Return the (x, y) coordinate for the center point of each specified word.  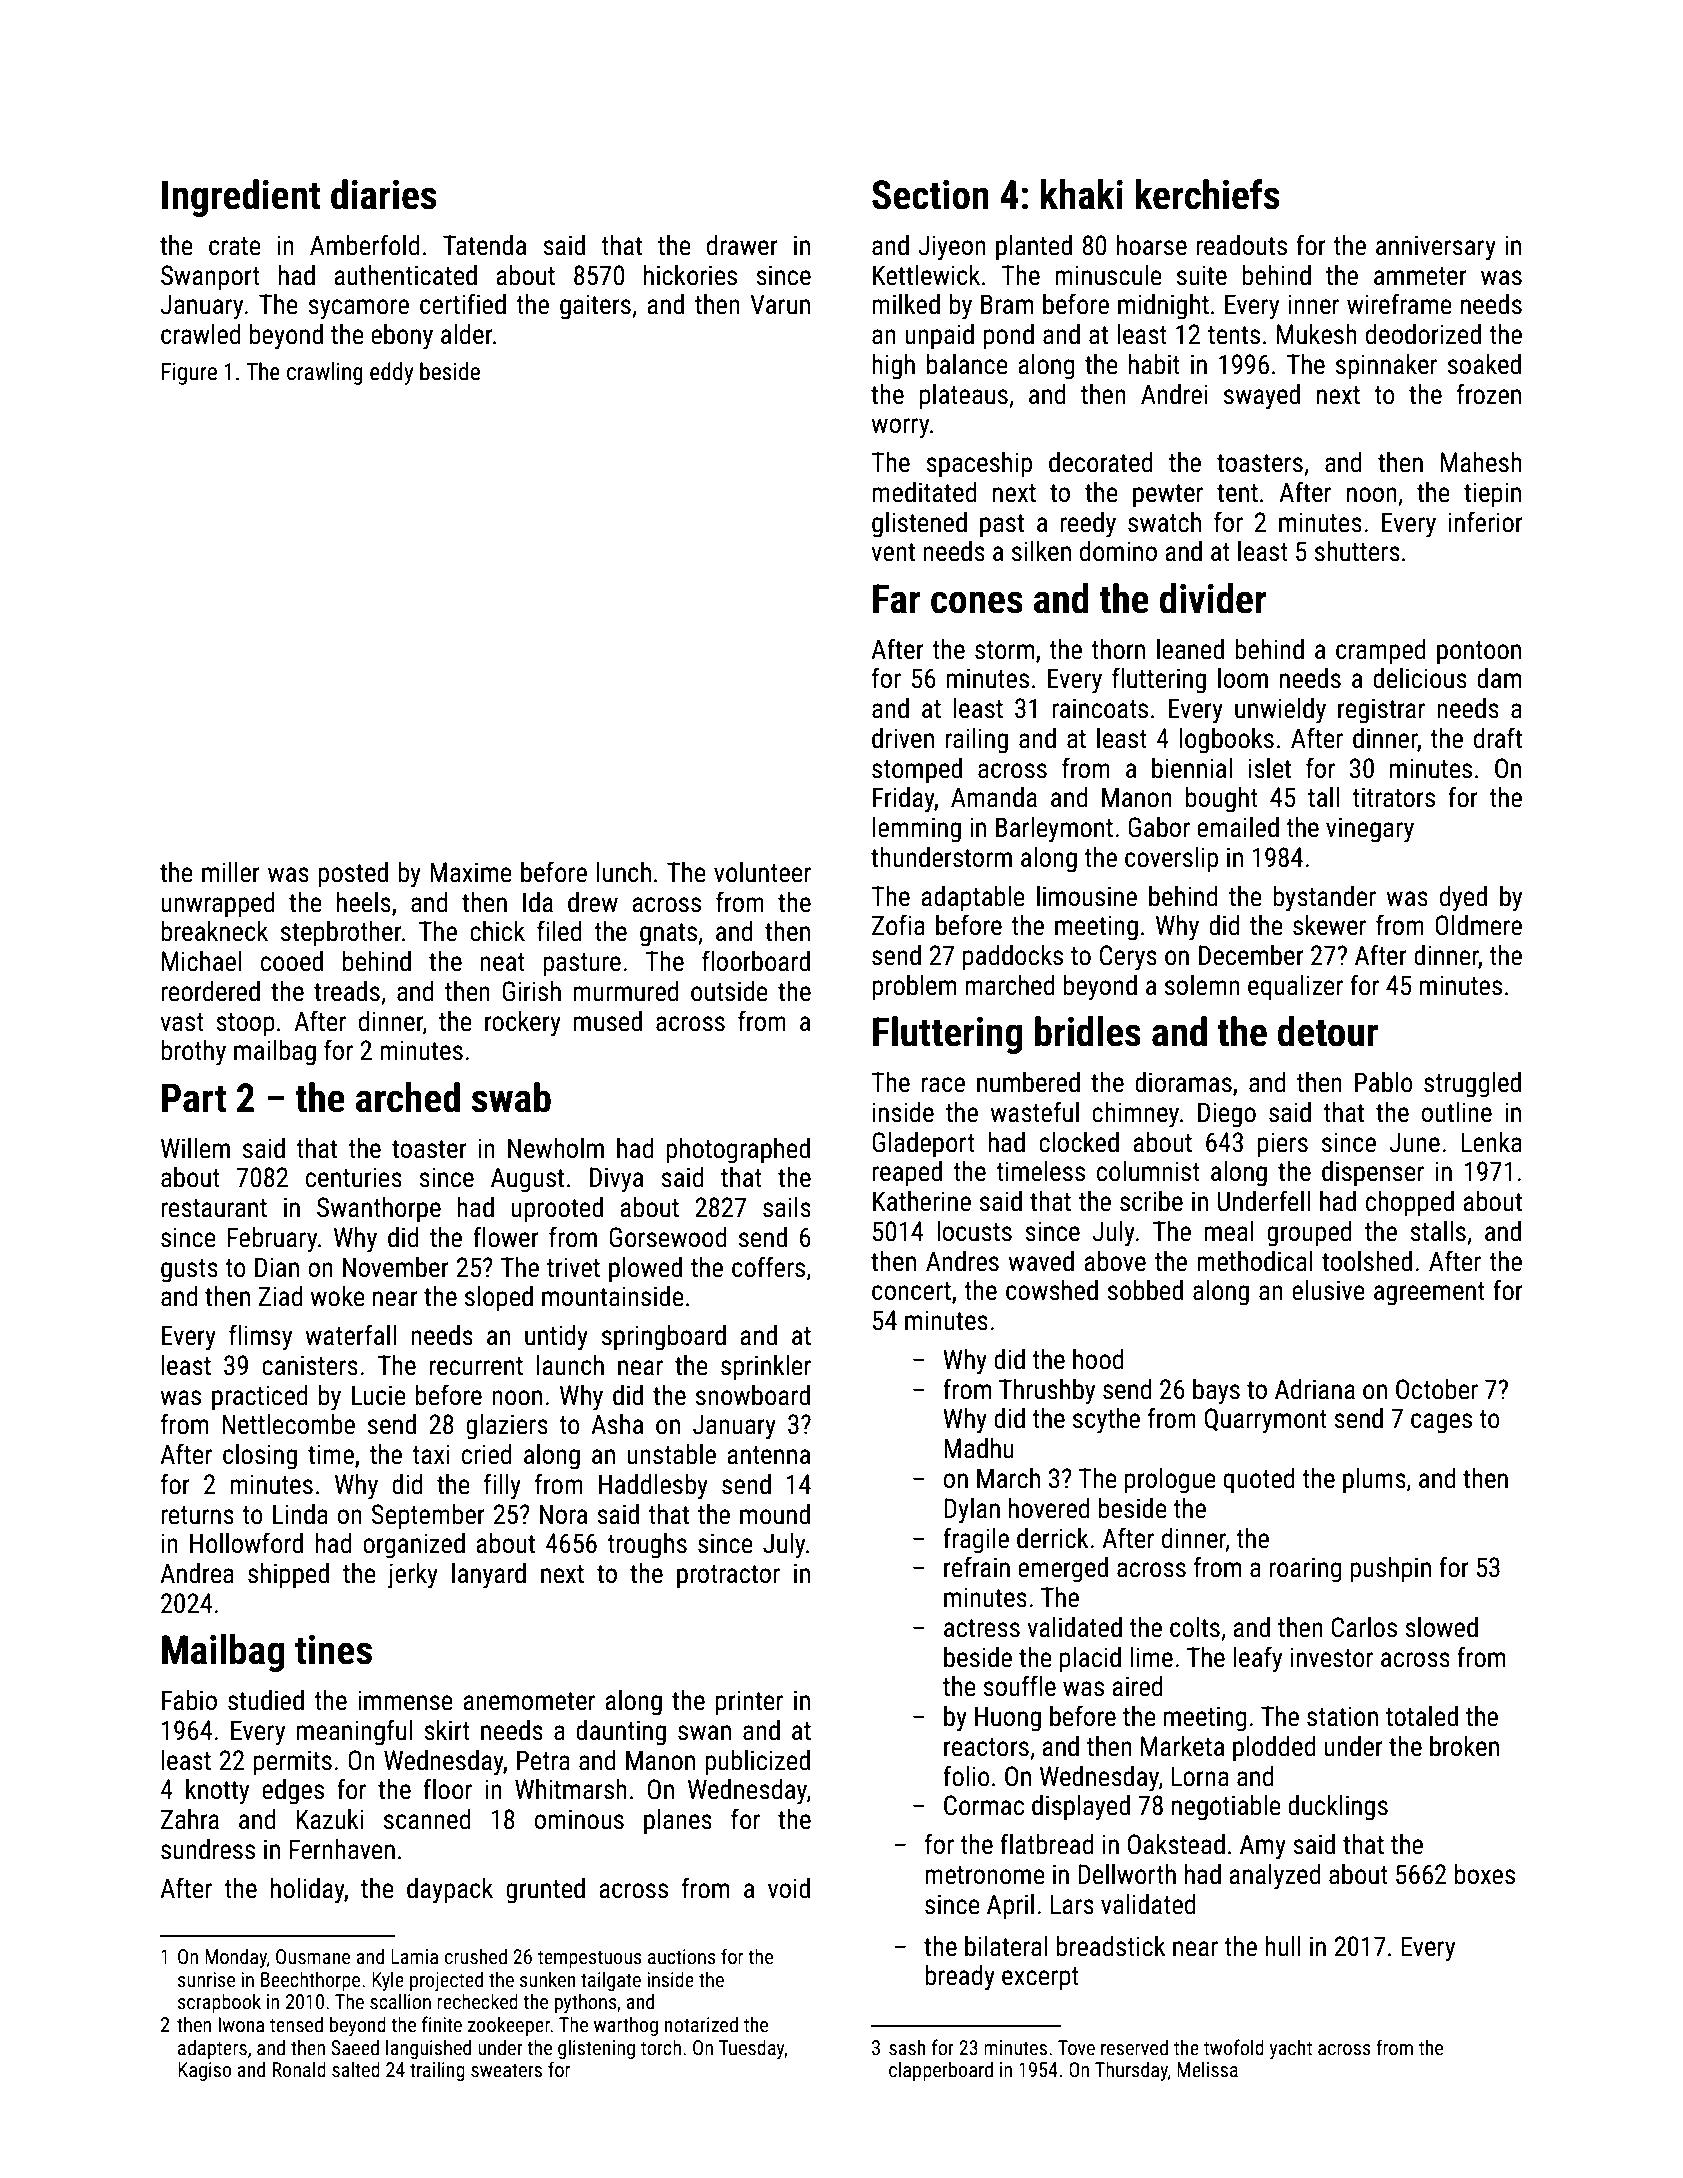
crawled (200, 334)
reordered (210, 991)
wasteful (1034, 1112)
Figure (189, 374)
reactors (986, 1747)
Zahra (190, 1819)
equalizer (1295, 988)
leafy (1257, 1659)
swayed (1262, 397)
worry (900, 428)
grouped (1309, 1234)
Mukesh (1317, 334)
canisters (310, 1365)
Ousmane (313, 1956)
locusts (974, 1231)
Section (930, 195)
